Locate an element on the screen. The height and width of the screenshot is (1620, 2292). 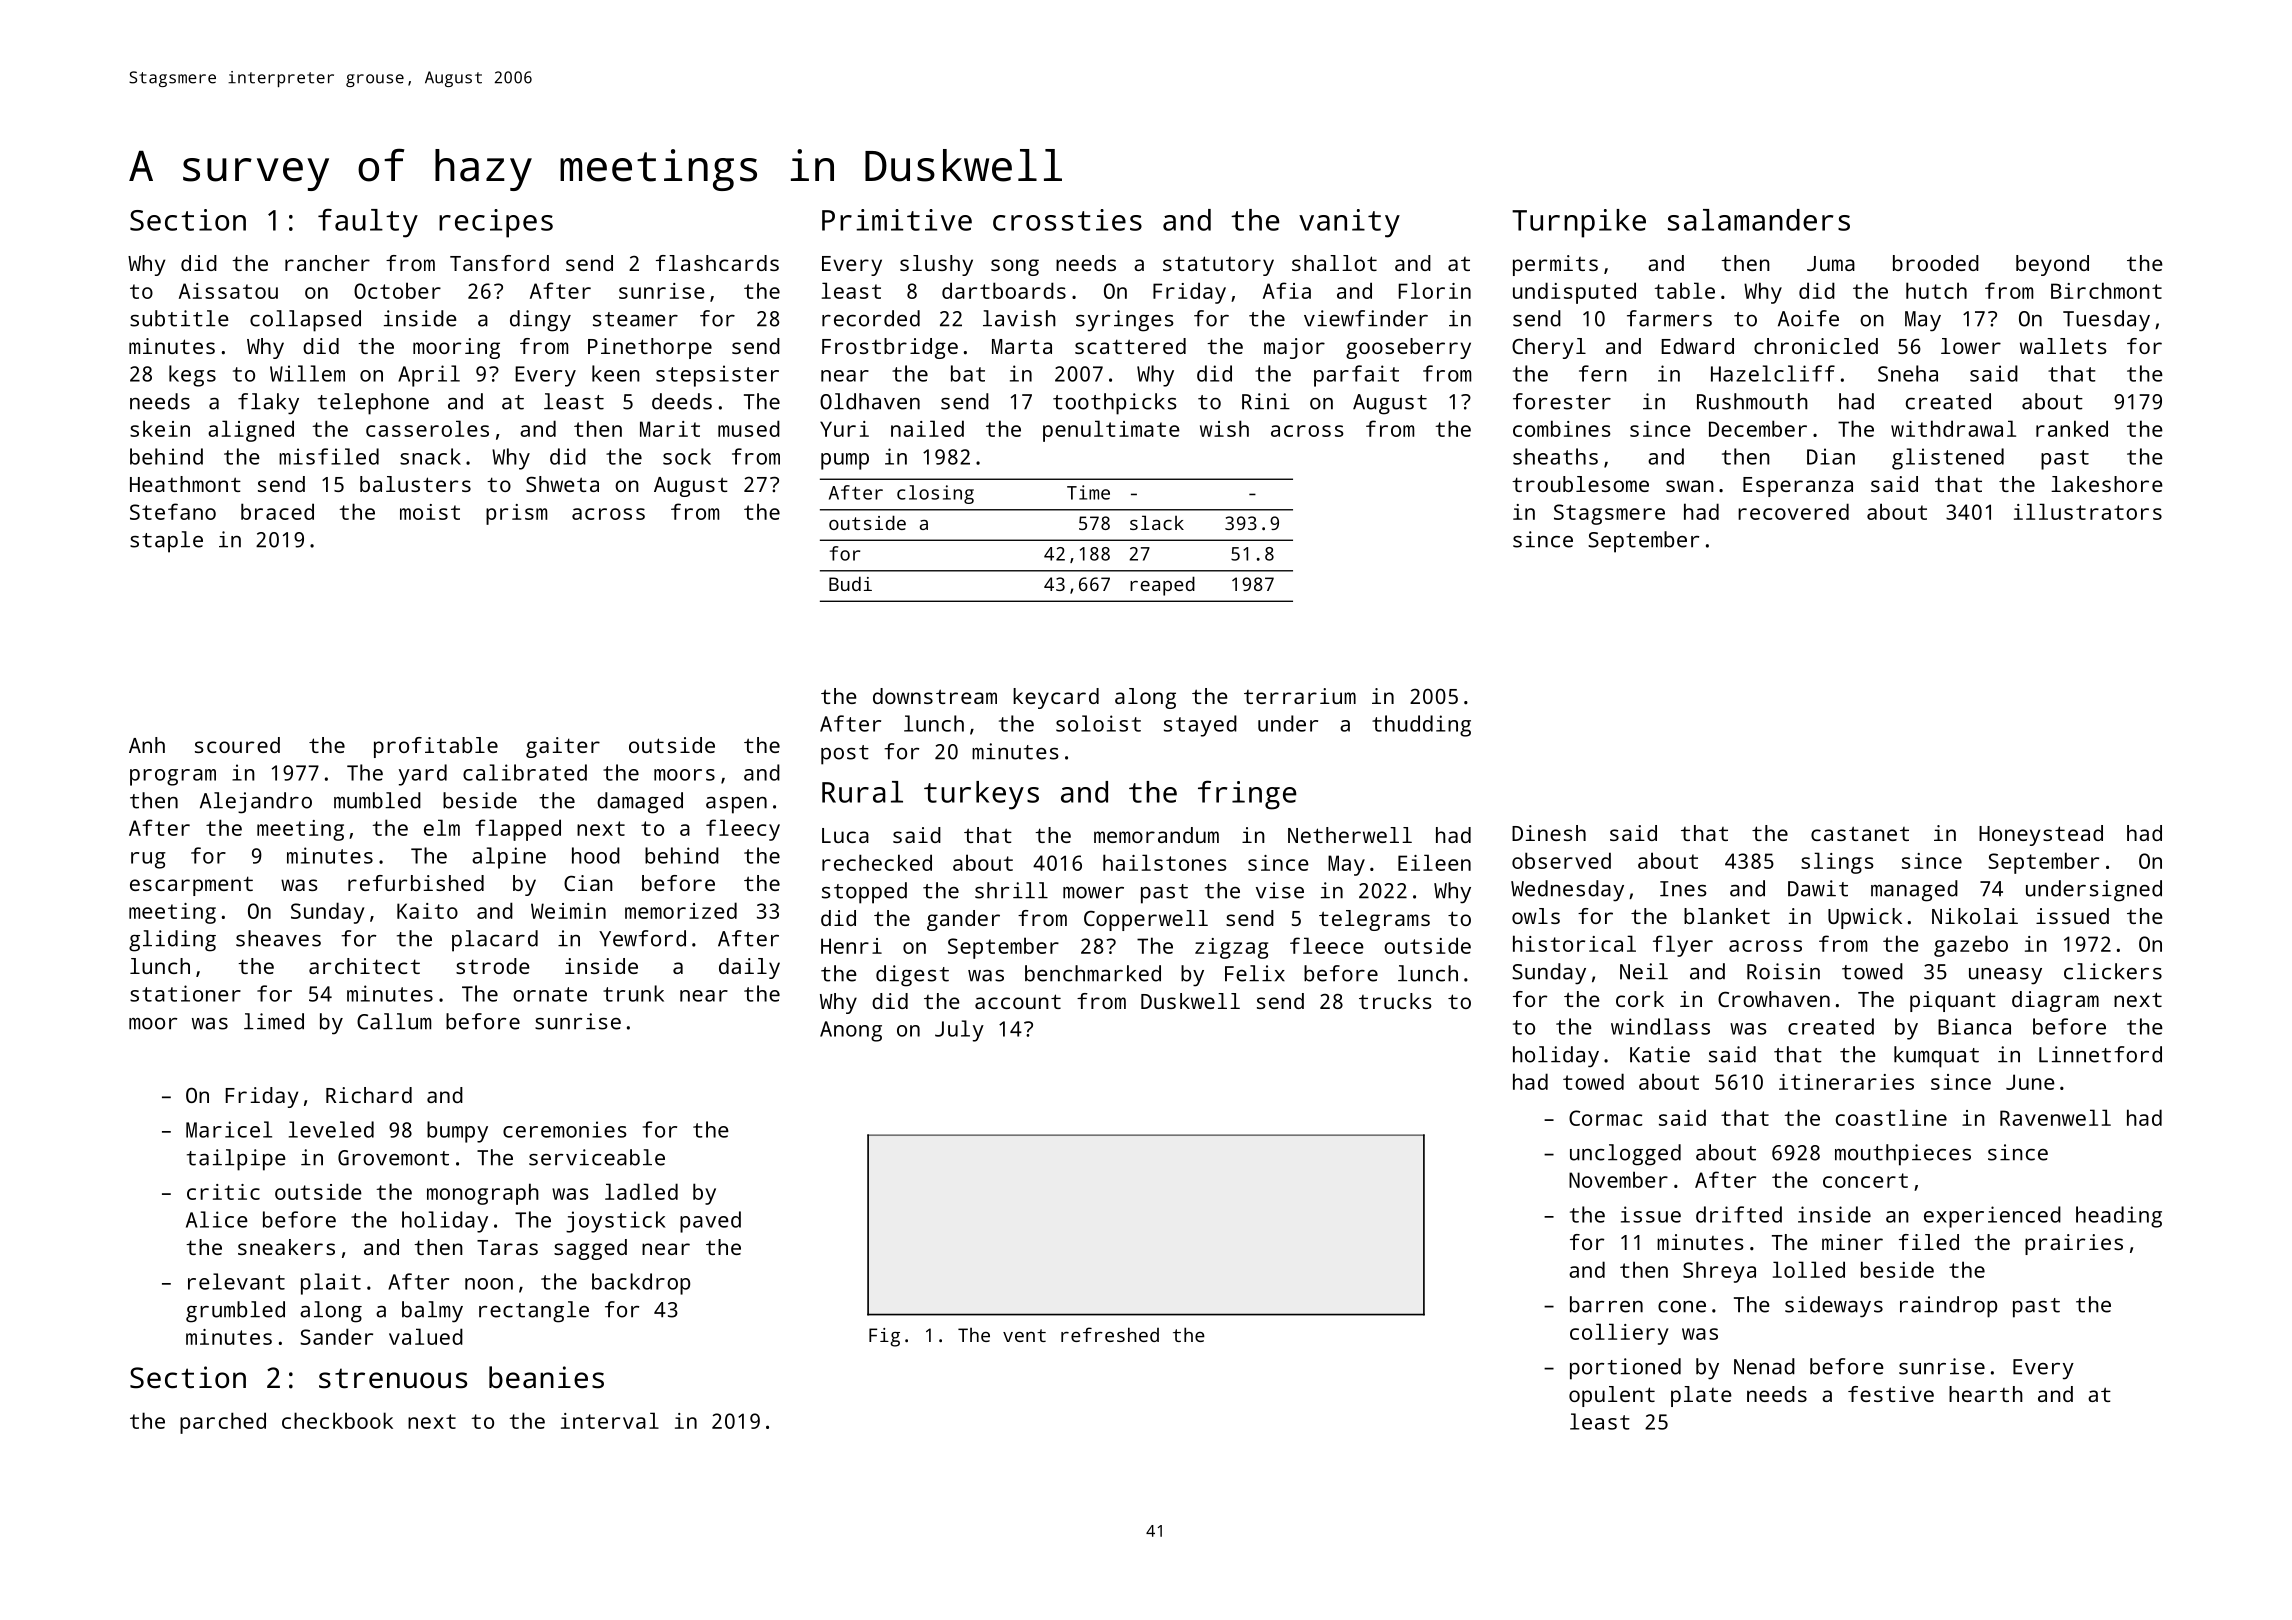
Anong is located at coordinates (851, 1031).
